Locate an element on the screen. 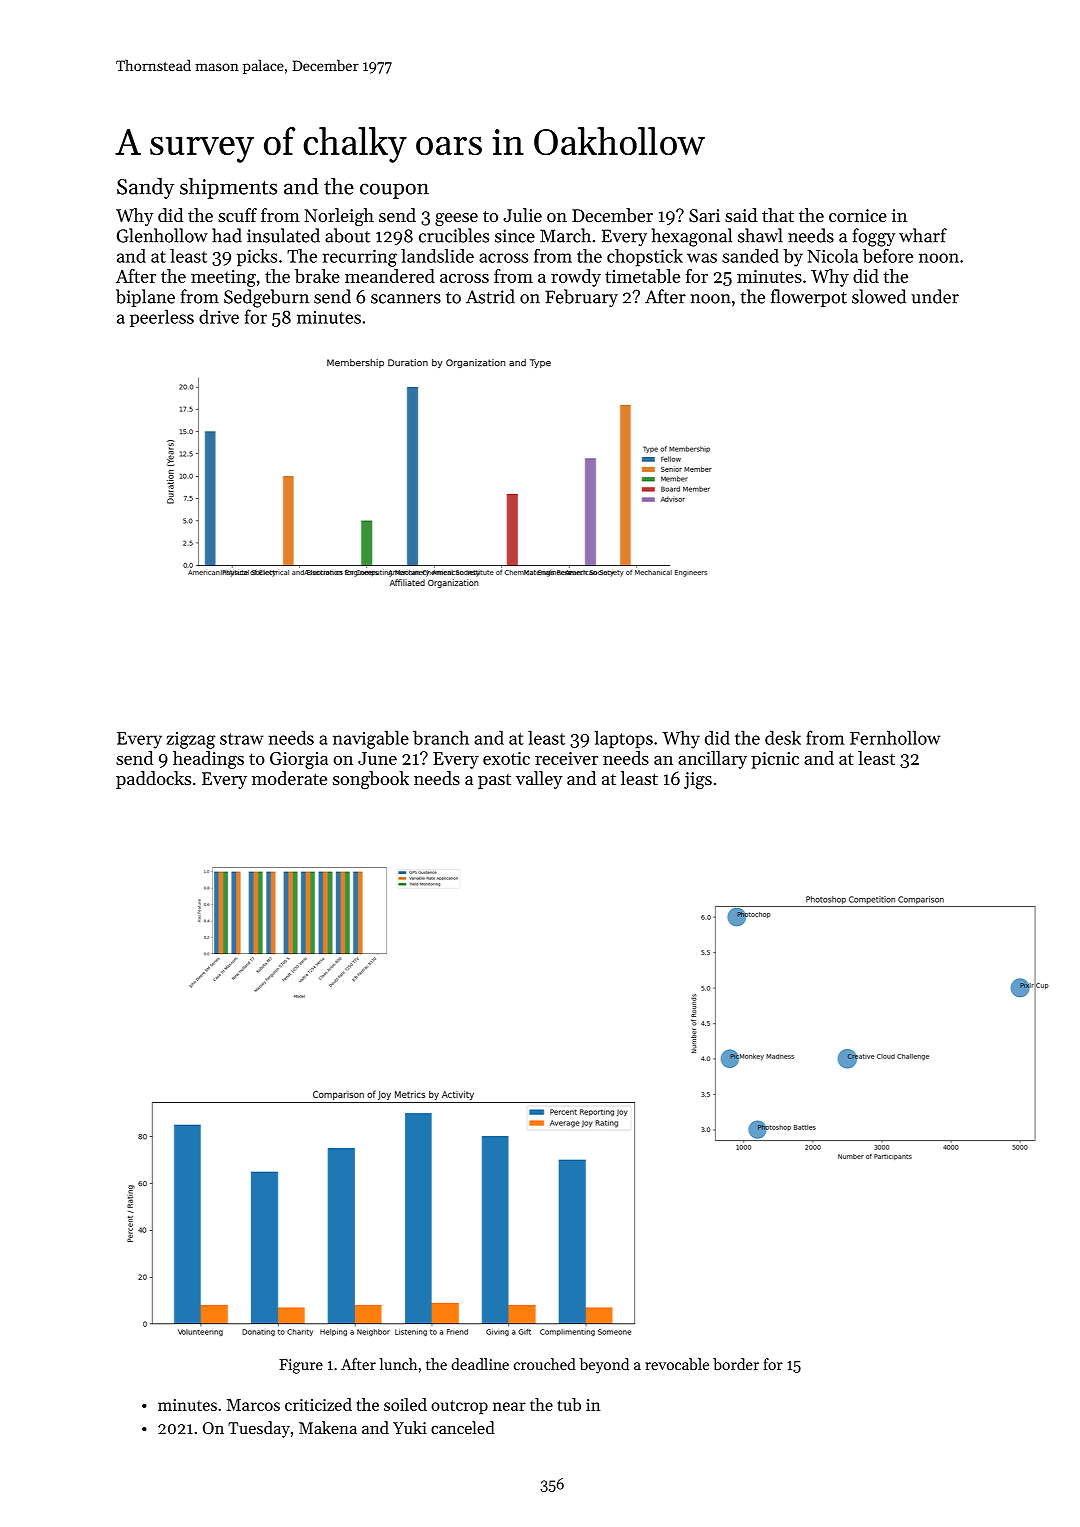 This screenshot has height=1527, width=1080. deadline is located at coordinates (480, 1364).
